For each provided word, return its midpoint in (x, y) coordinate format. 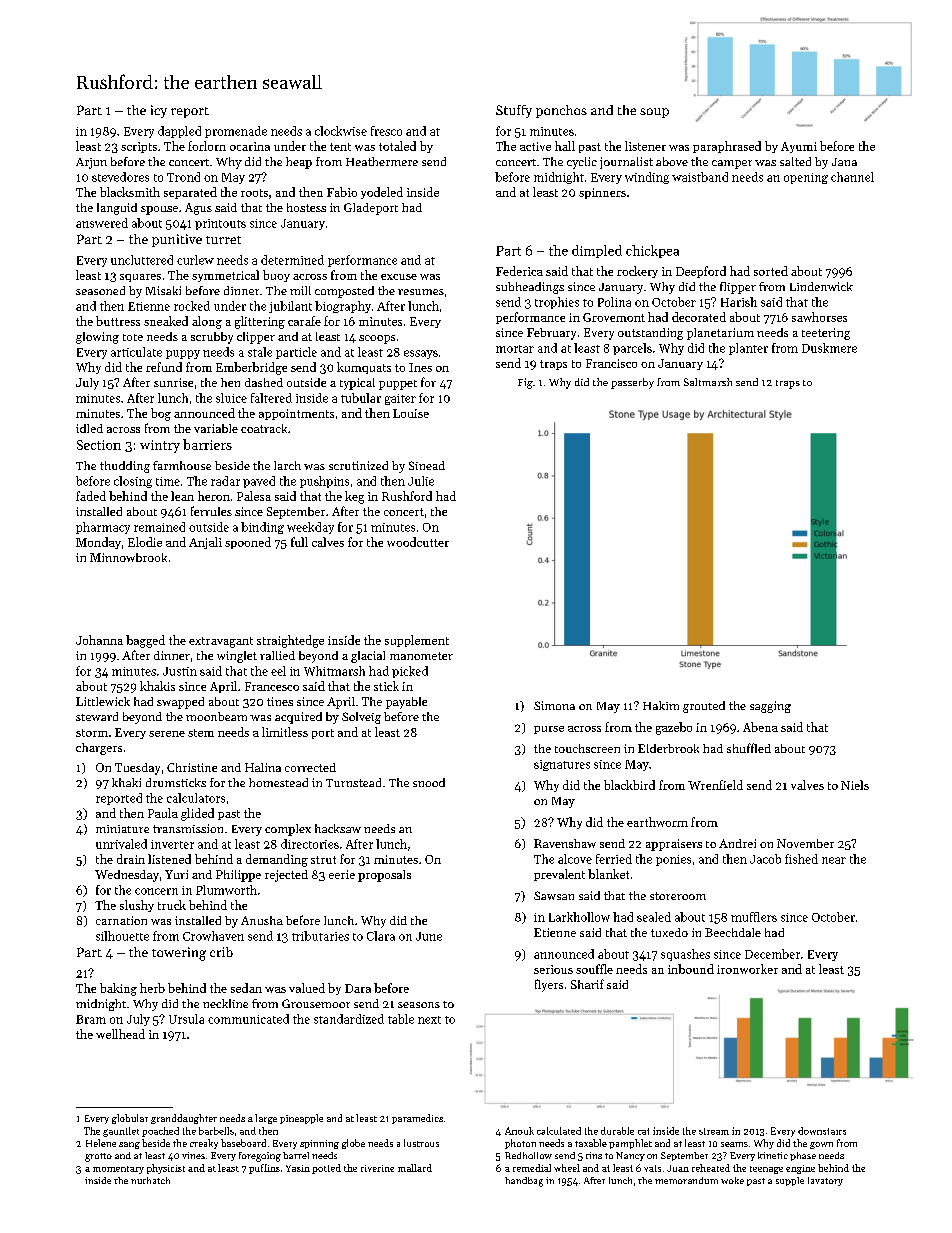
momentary (118, 1170)
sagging (770, 707)
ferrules (211, 511)
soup (654, 113)
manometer (421, 656)
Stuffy (514, 111)
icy (159, 111)
